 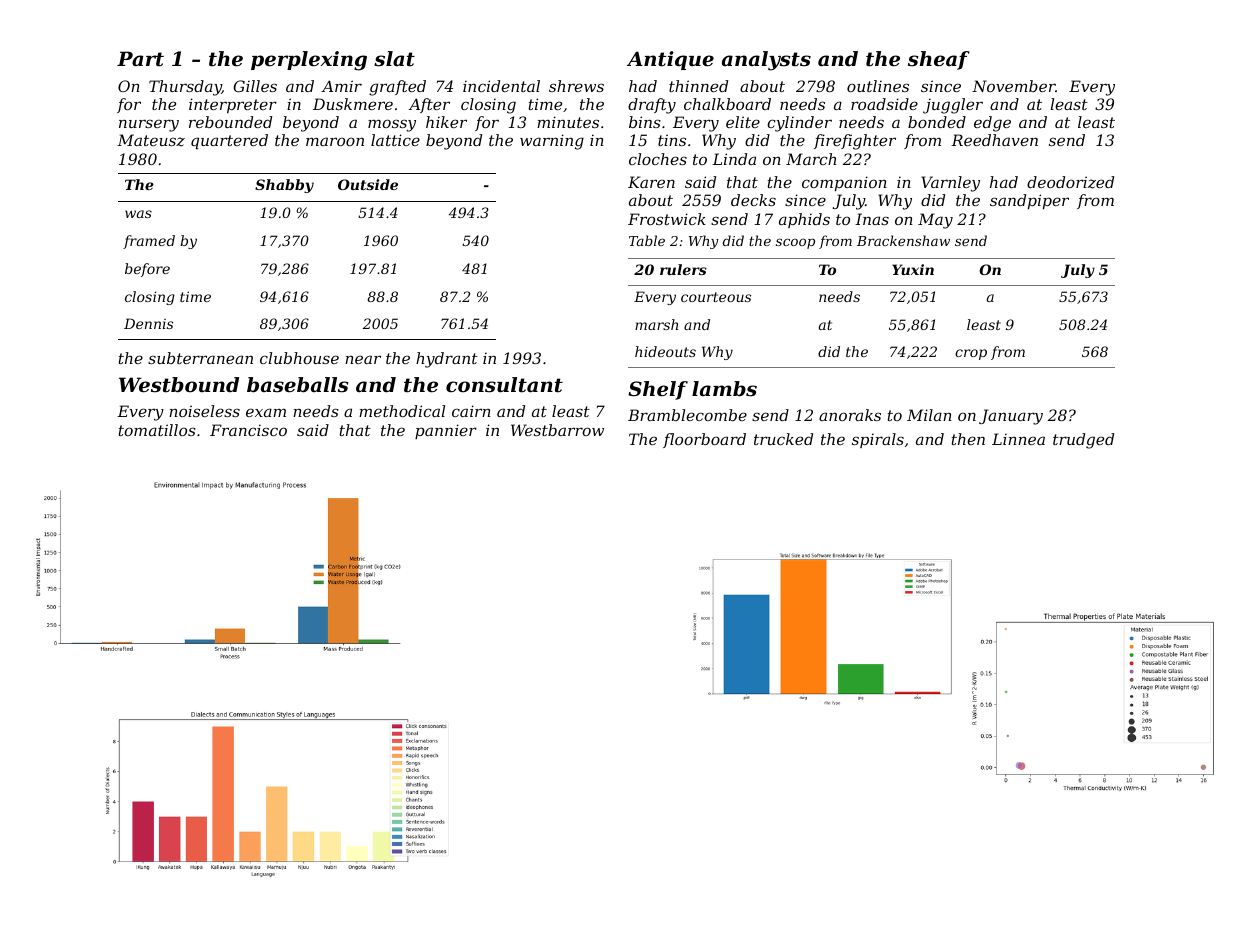 What do you see at coordinates (734, 159) in the page?
I see `Linda` at bounding box center [734, 159].
